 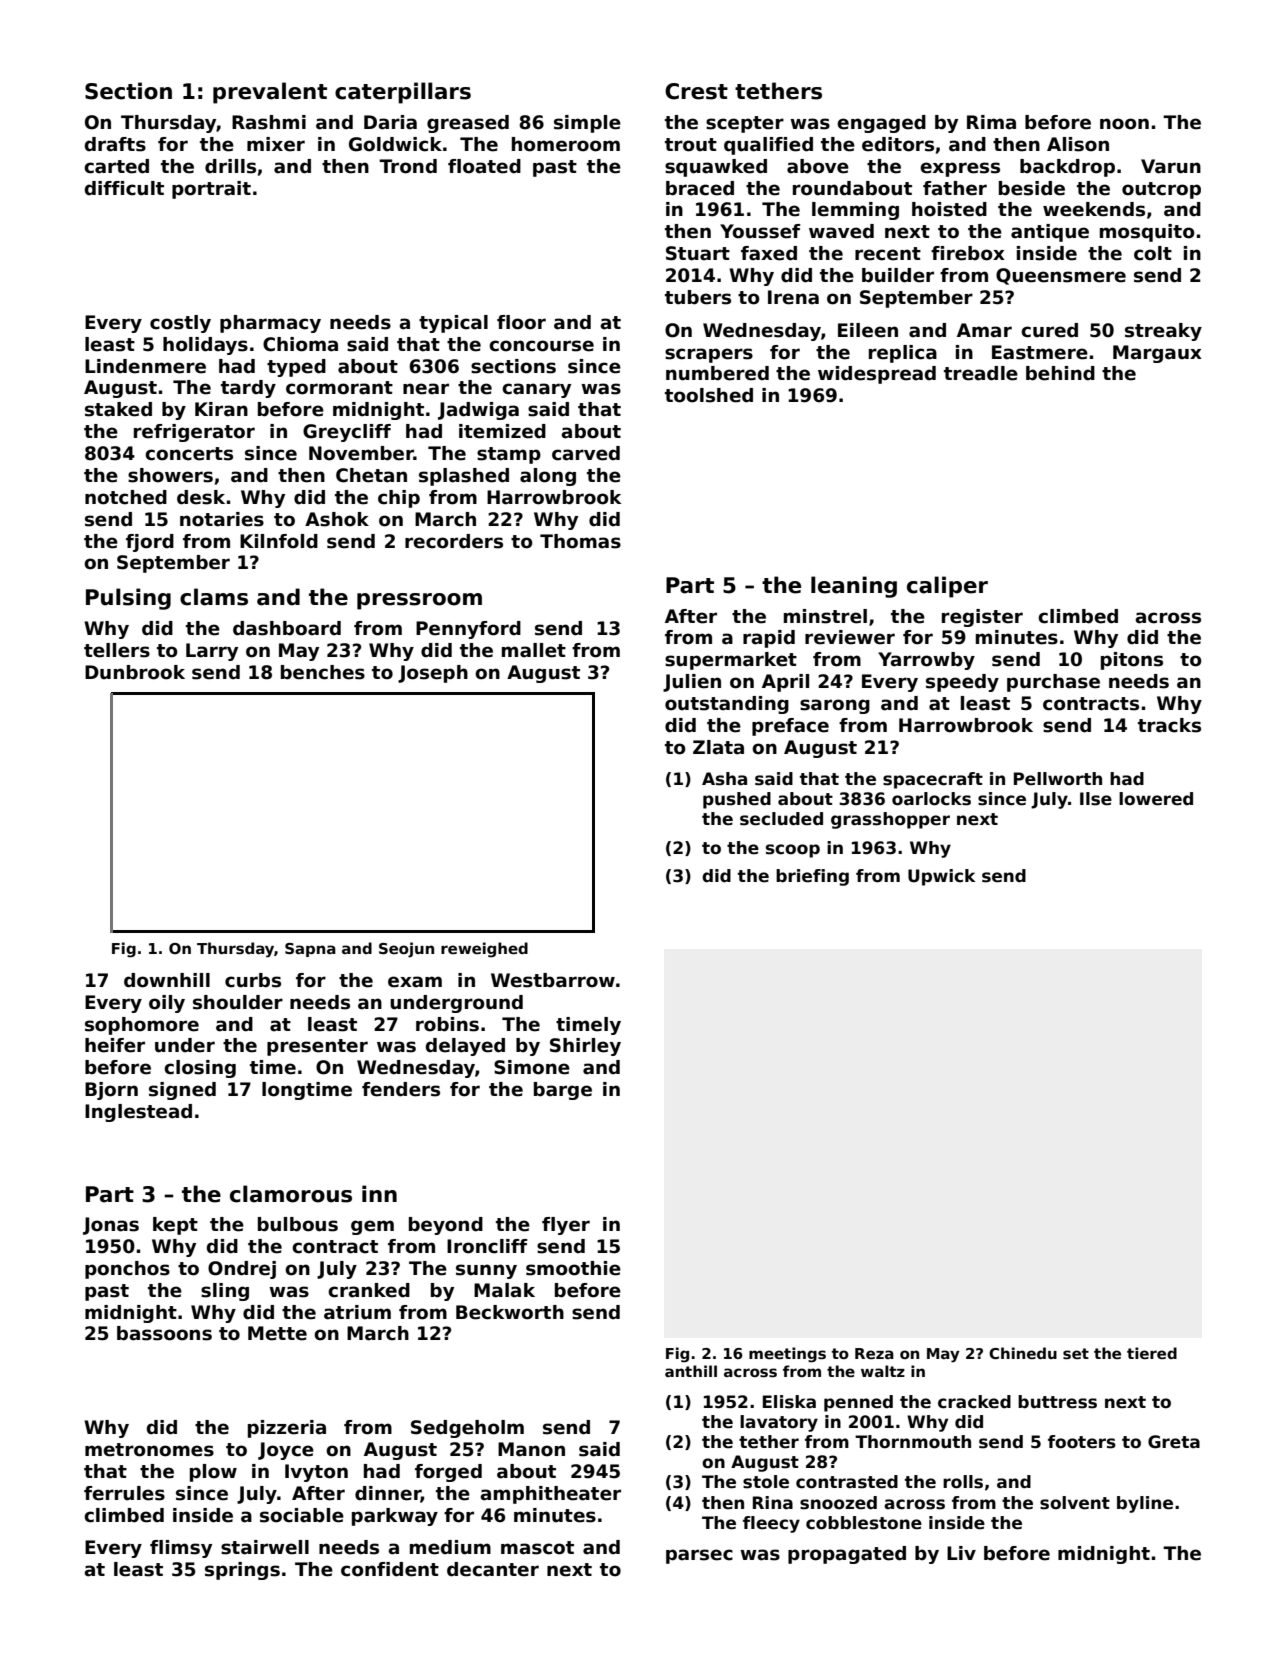 I want to click on caterpillars, so click(x=403, y=93).
